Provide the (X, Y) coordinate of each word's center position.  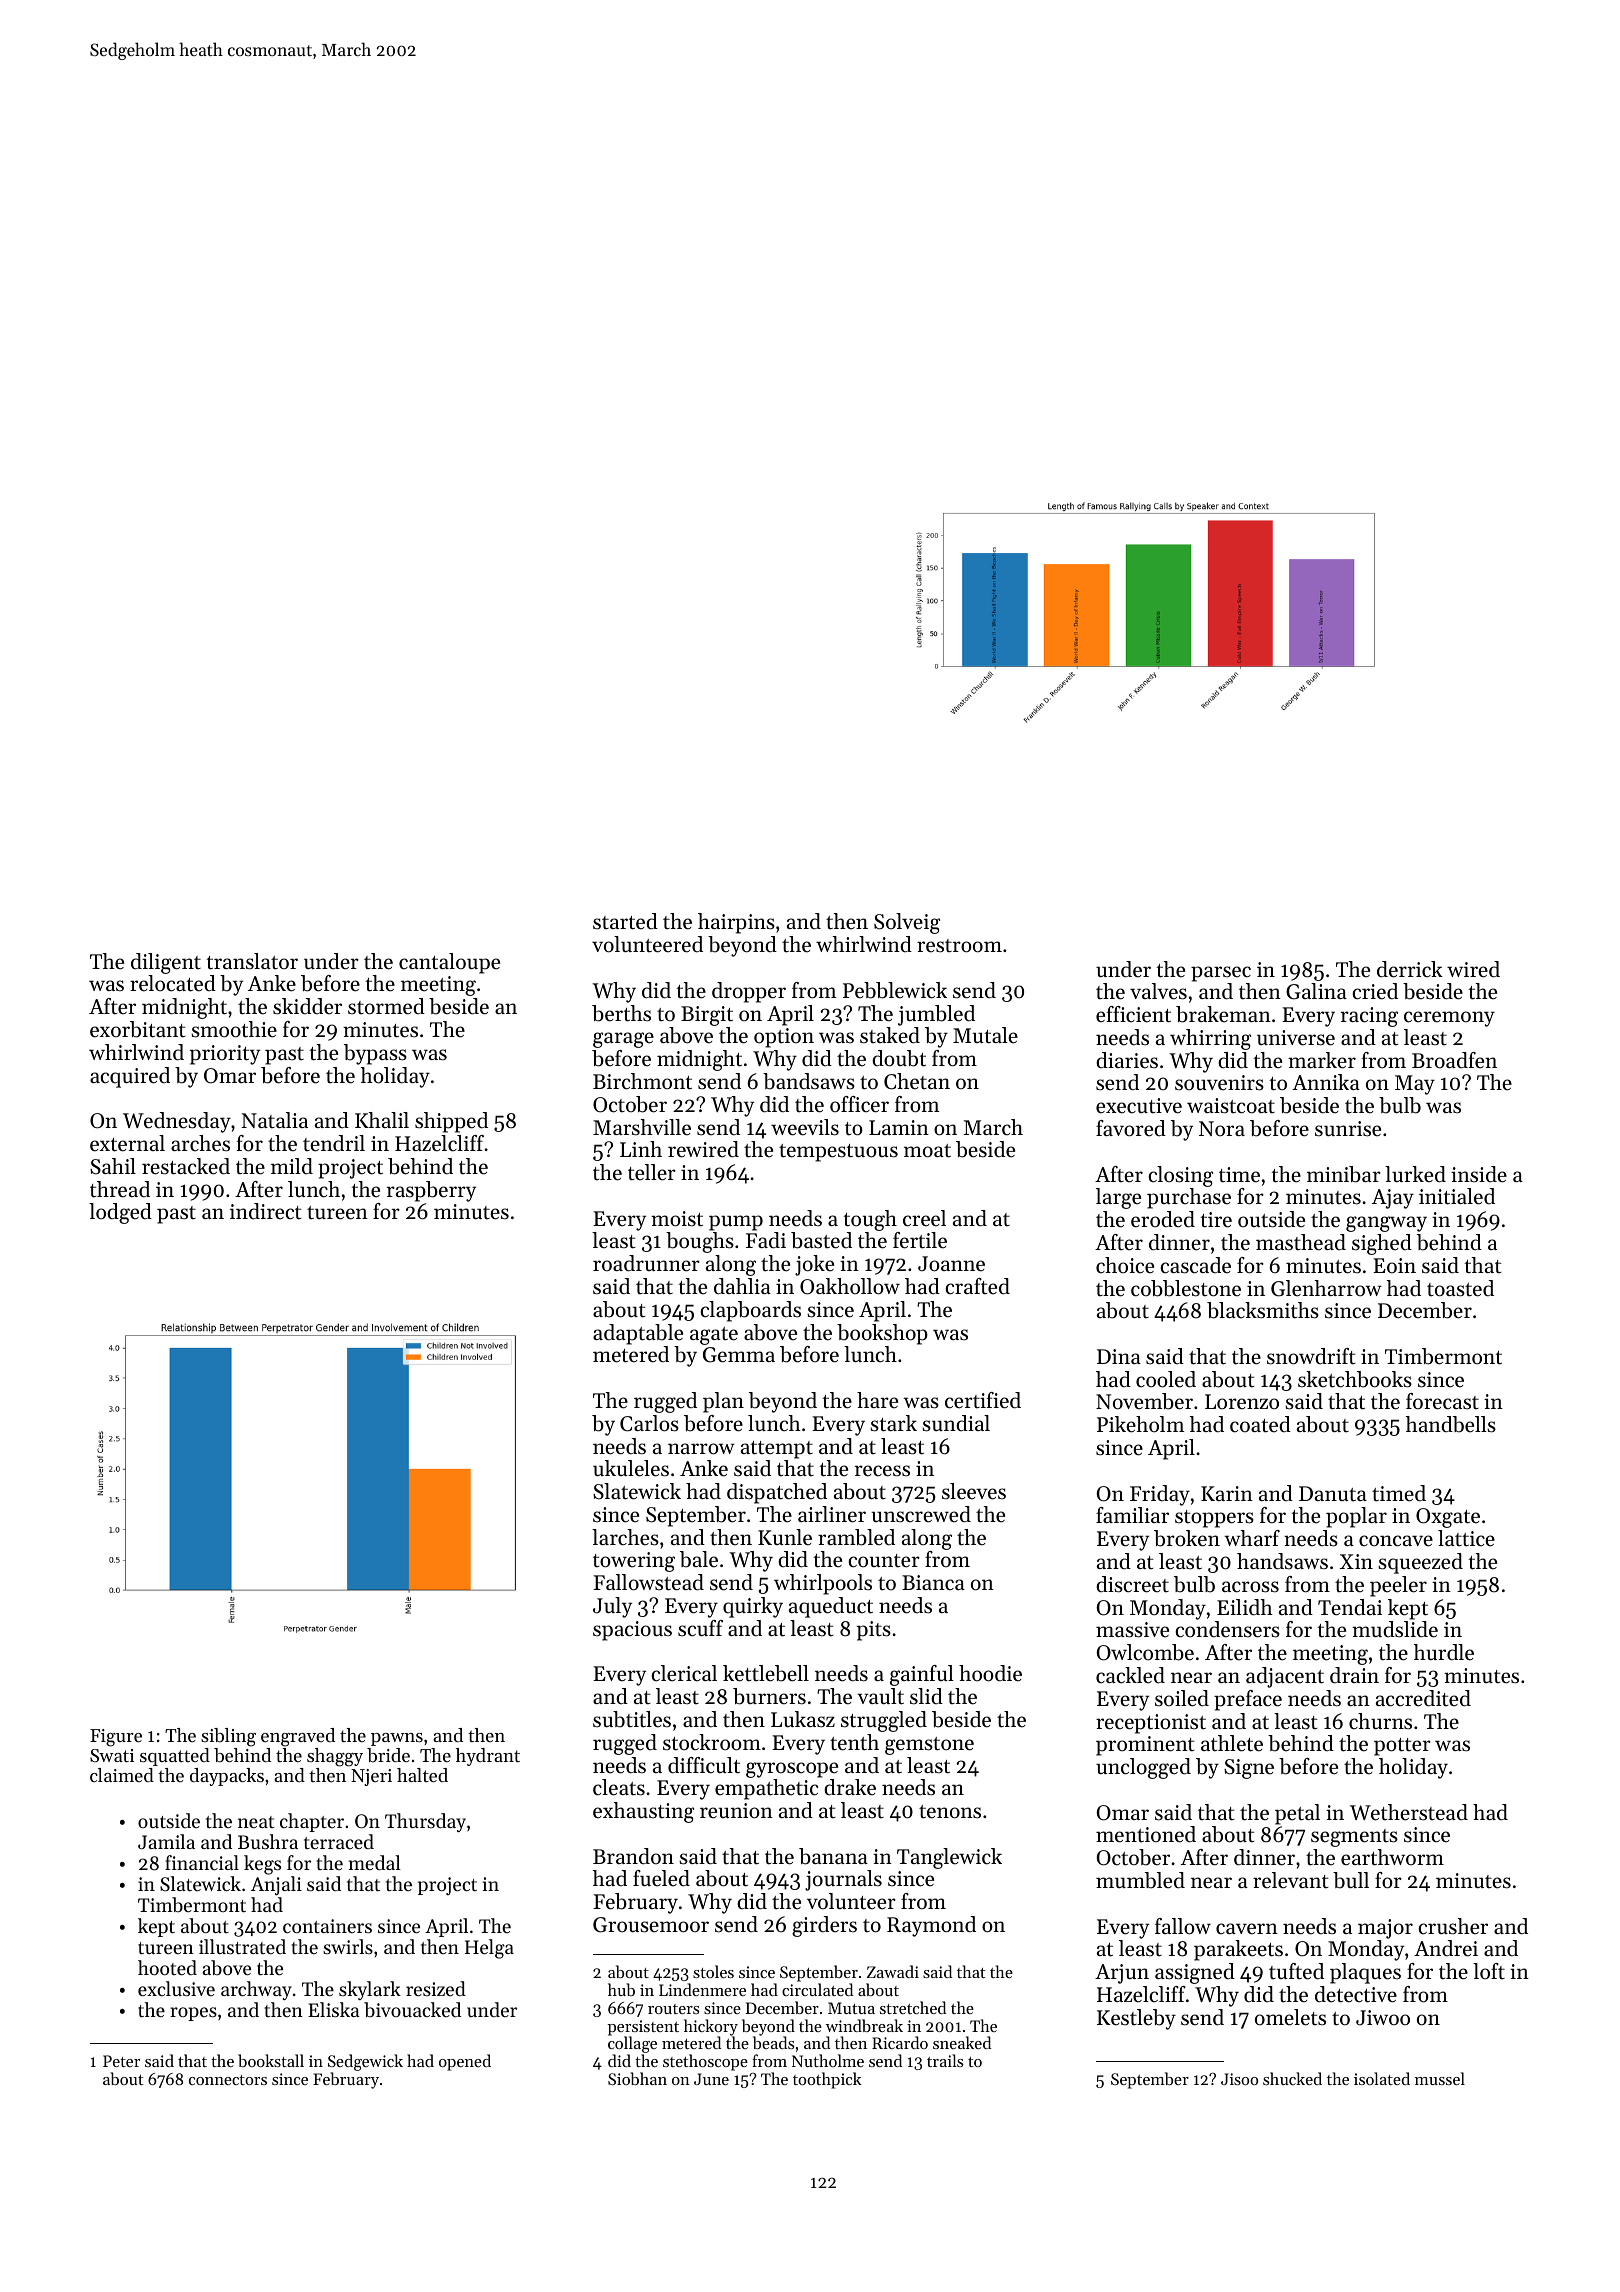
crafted (977, 1286)
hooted (167, 1967)
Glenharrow (1326, 1288)
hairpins (736, 923)
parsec (1221, 974)
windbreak (864, 2025)
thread (120, 1189)
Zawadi (893, 1971)
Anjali (276, 1885)
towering (634, 1562)
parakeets (1238, 1950)
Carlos (649, 1423)
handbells (1451, 1424)
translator (252, 961)
